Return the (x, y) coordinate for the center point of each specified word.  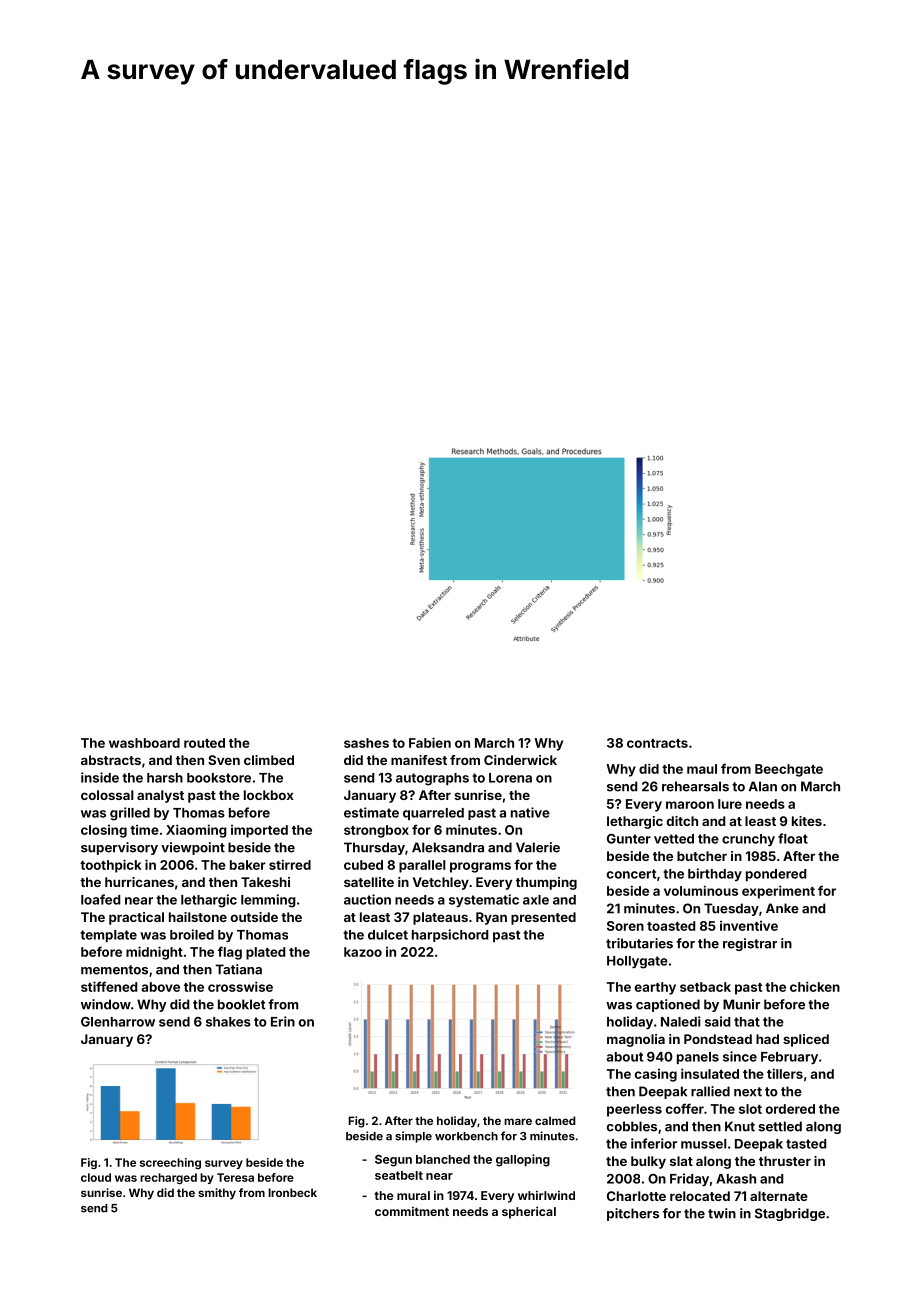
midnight (154, 953)
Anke (782, 908)
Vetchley (441, 883)
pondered (776, 875)
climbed (269, 760)
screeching (170, 1163)
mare (518, 1121)
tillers (785, 1073)
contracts (657, 743)
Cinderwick (520, 760)
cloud (96, 1177)
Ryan (491, 918)
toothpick (111, 866)
